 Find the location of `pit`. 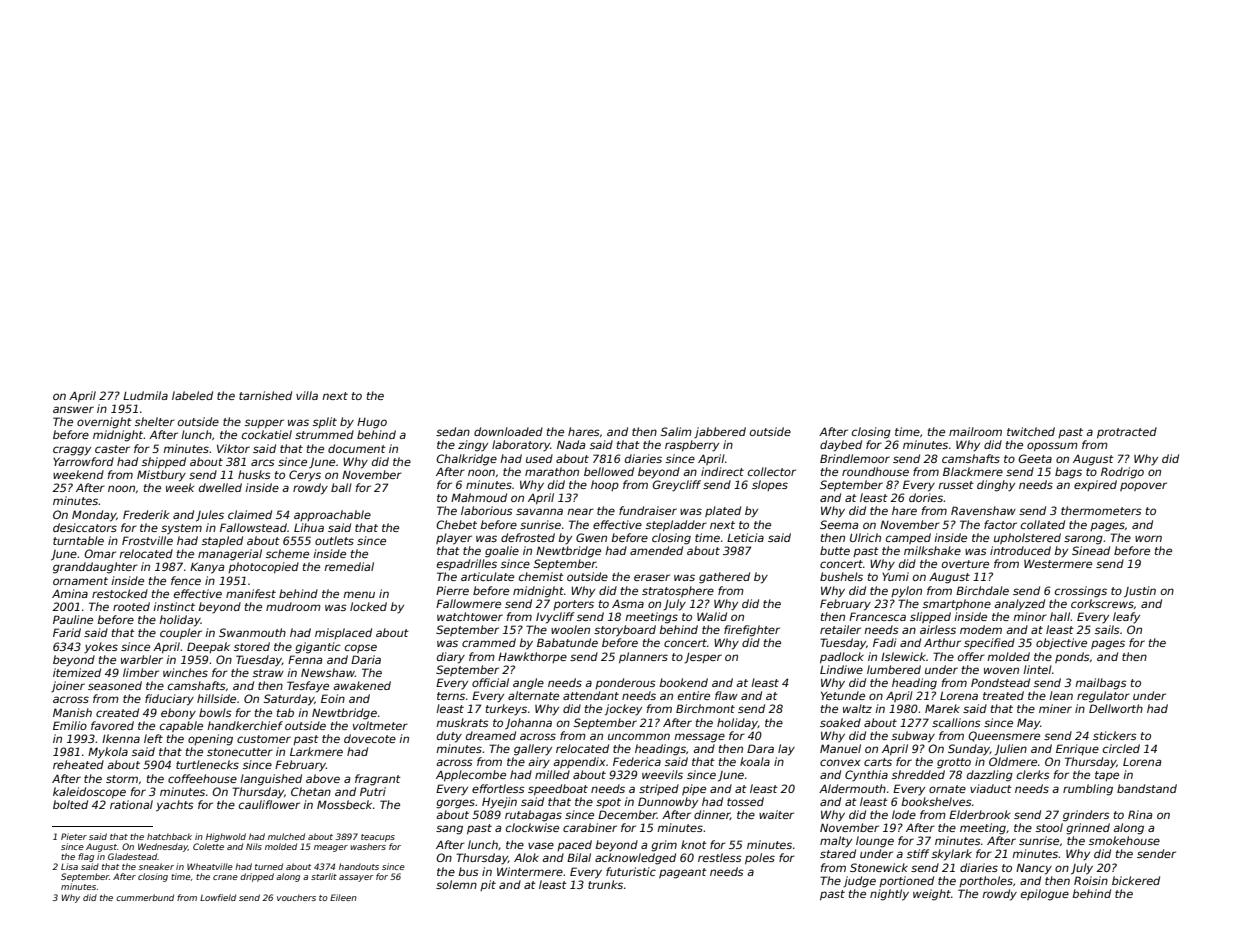

pit is located at coordinates (488, 885).
